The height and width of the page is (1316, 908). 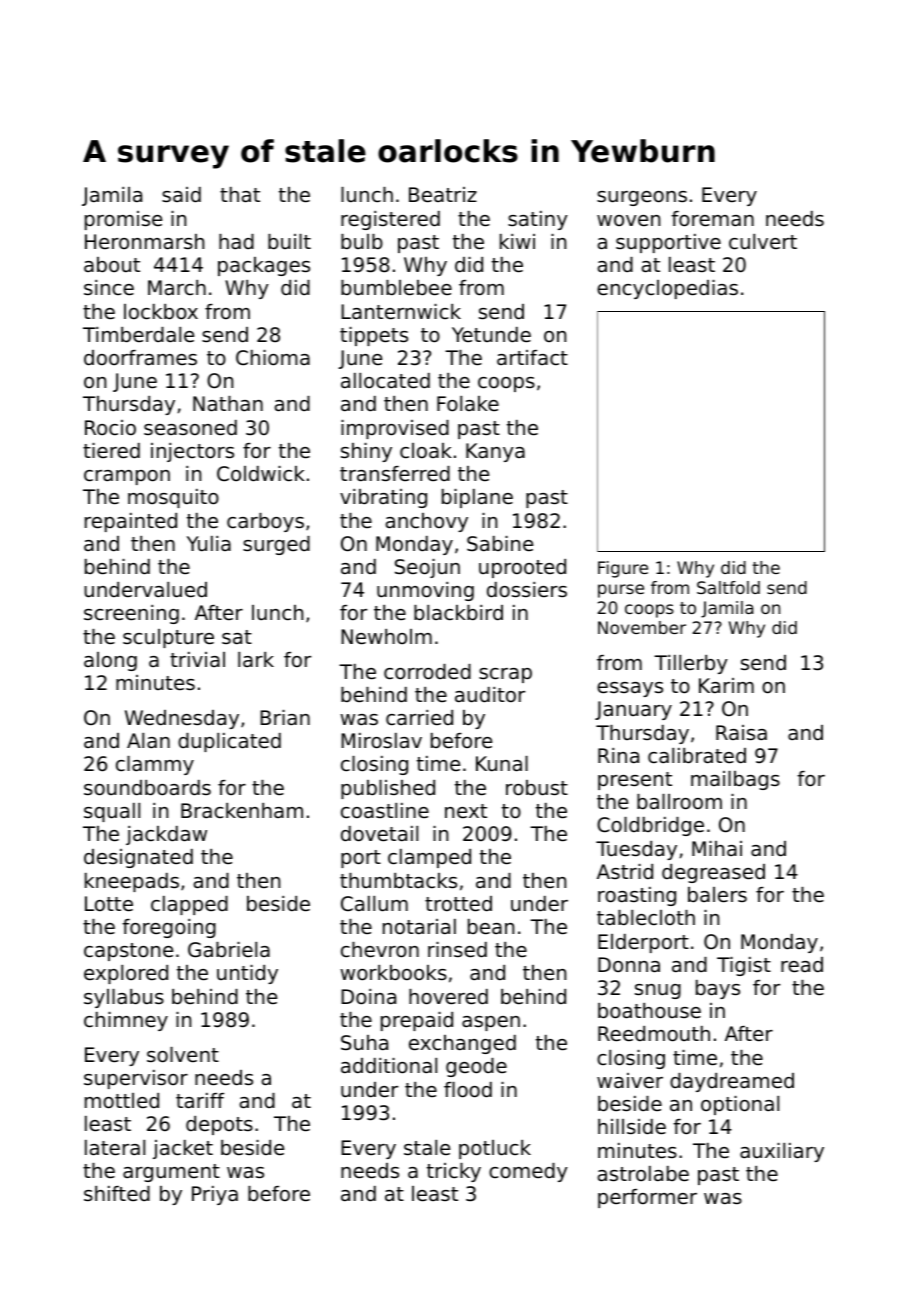 I want to click on Saltfold, so click(x=728, y=587).
